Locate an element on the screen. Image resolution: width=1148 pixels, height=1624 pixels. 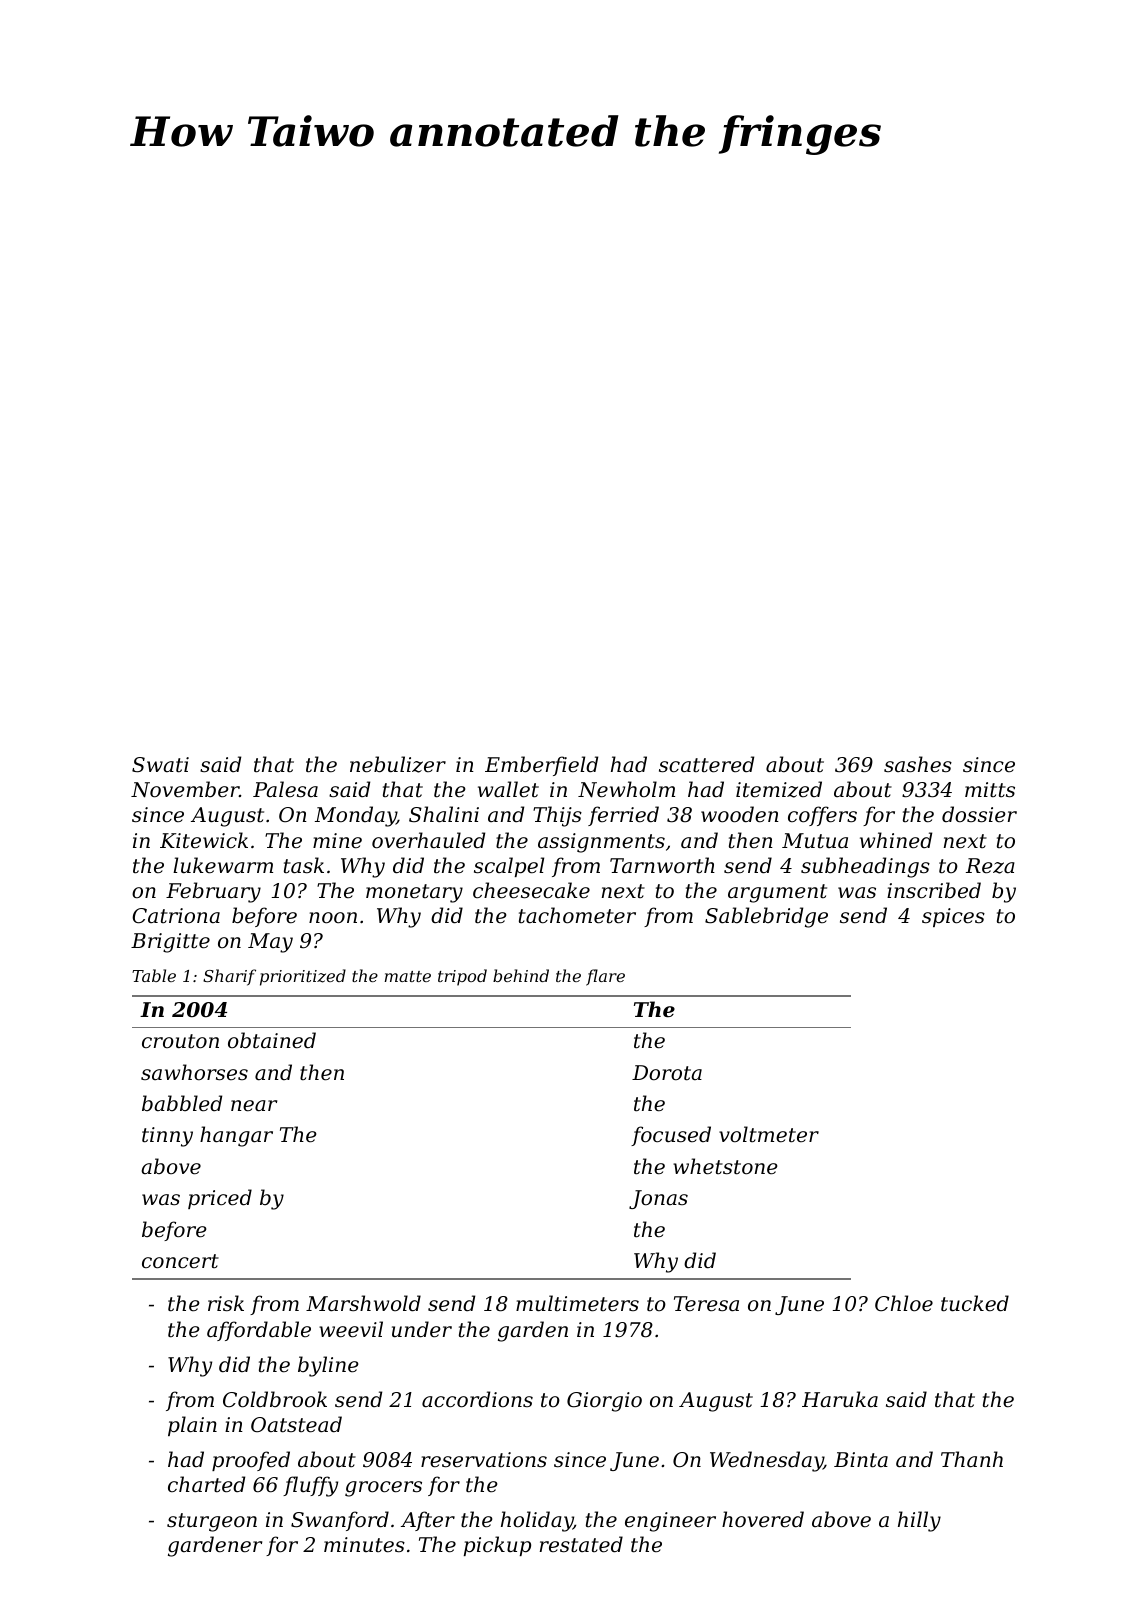
multimeters is located at coordinates (577, 1303).
